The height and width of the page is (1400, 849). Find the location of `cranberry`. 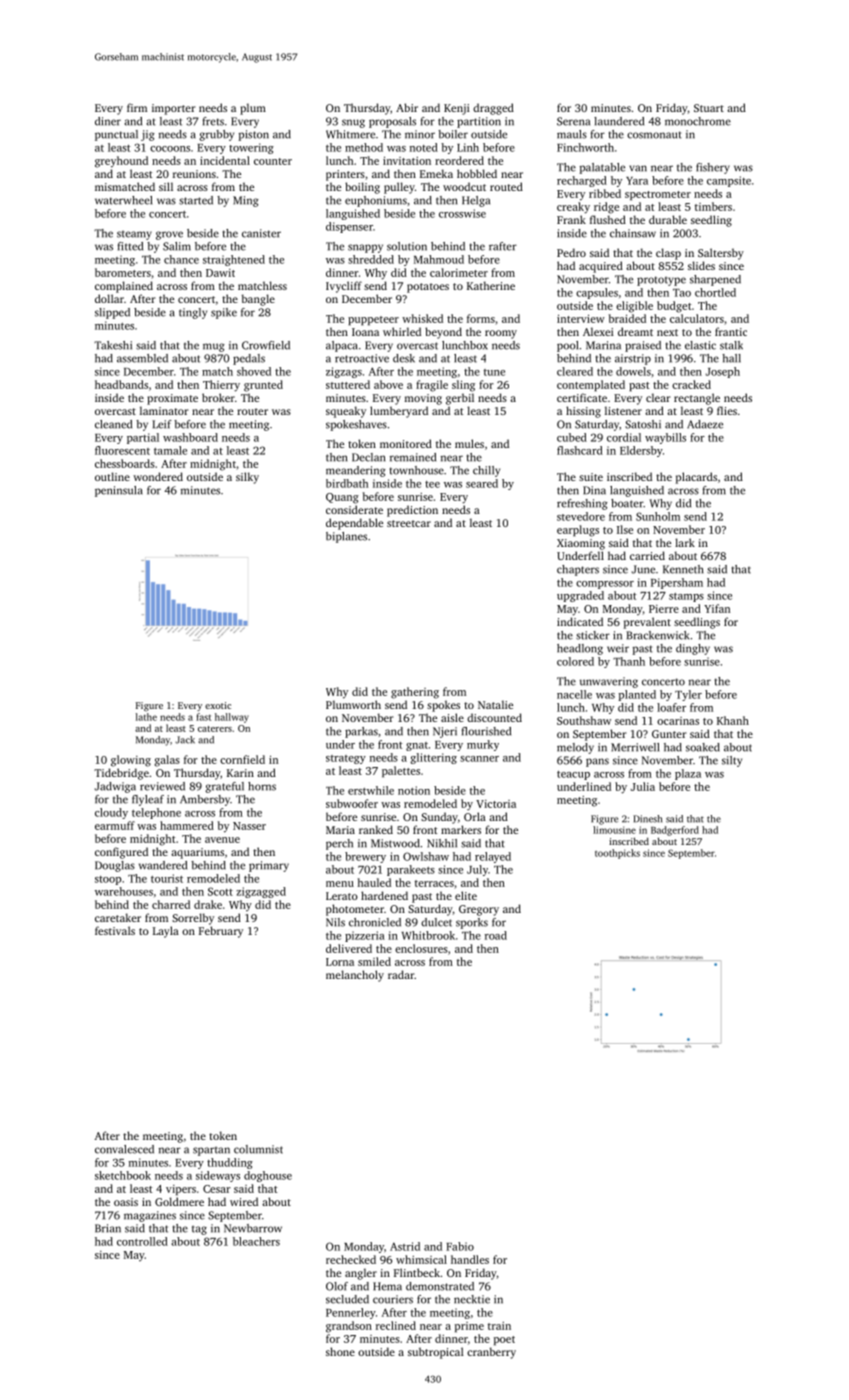

cranberry is located at coordinates (491, 1353).
